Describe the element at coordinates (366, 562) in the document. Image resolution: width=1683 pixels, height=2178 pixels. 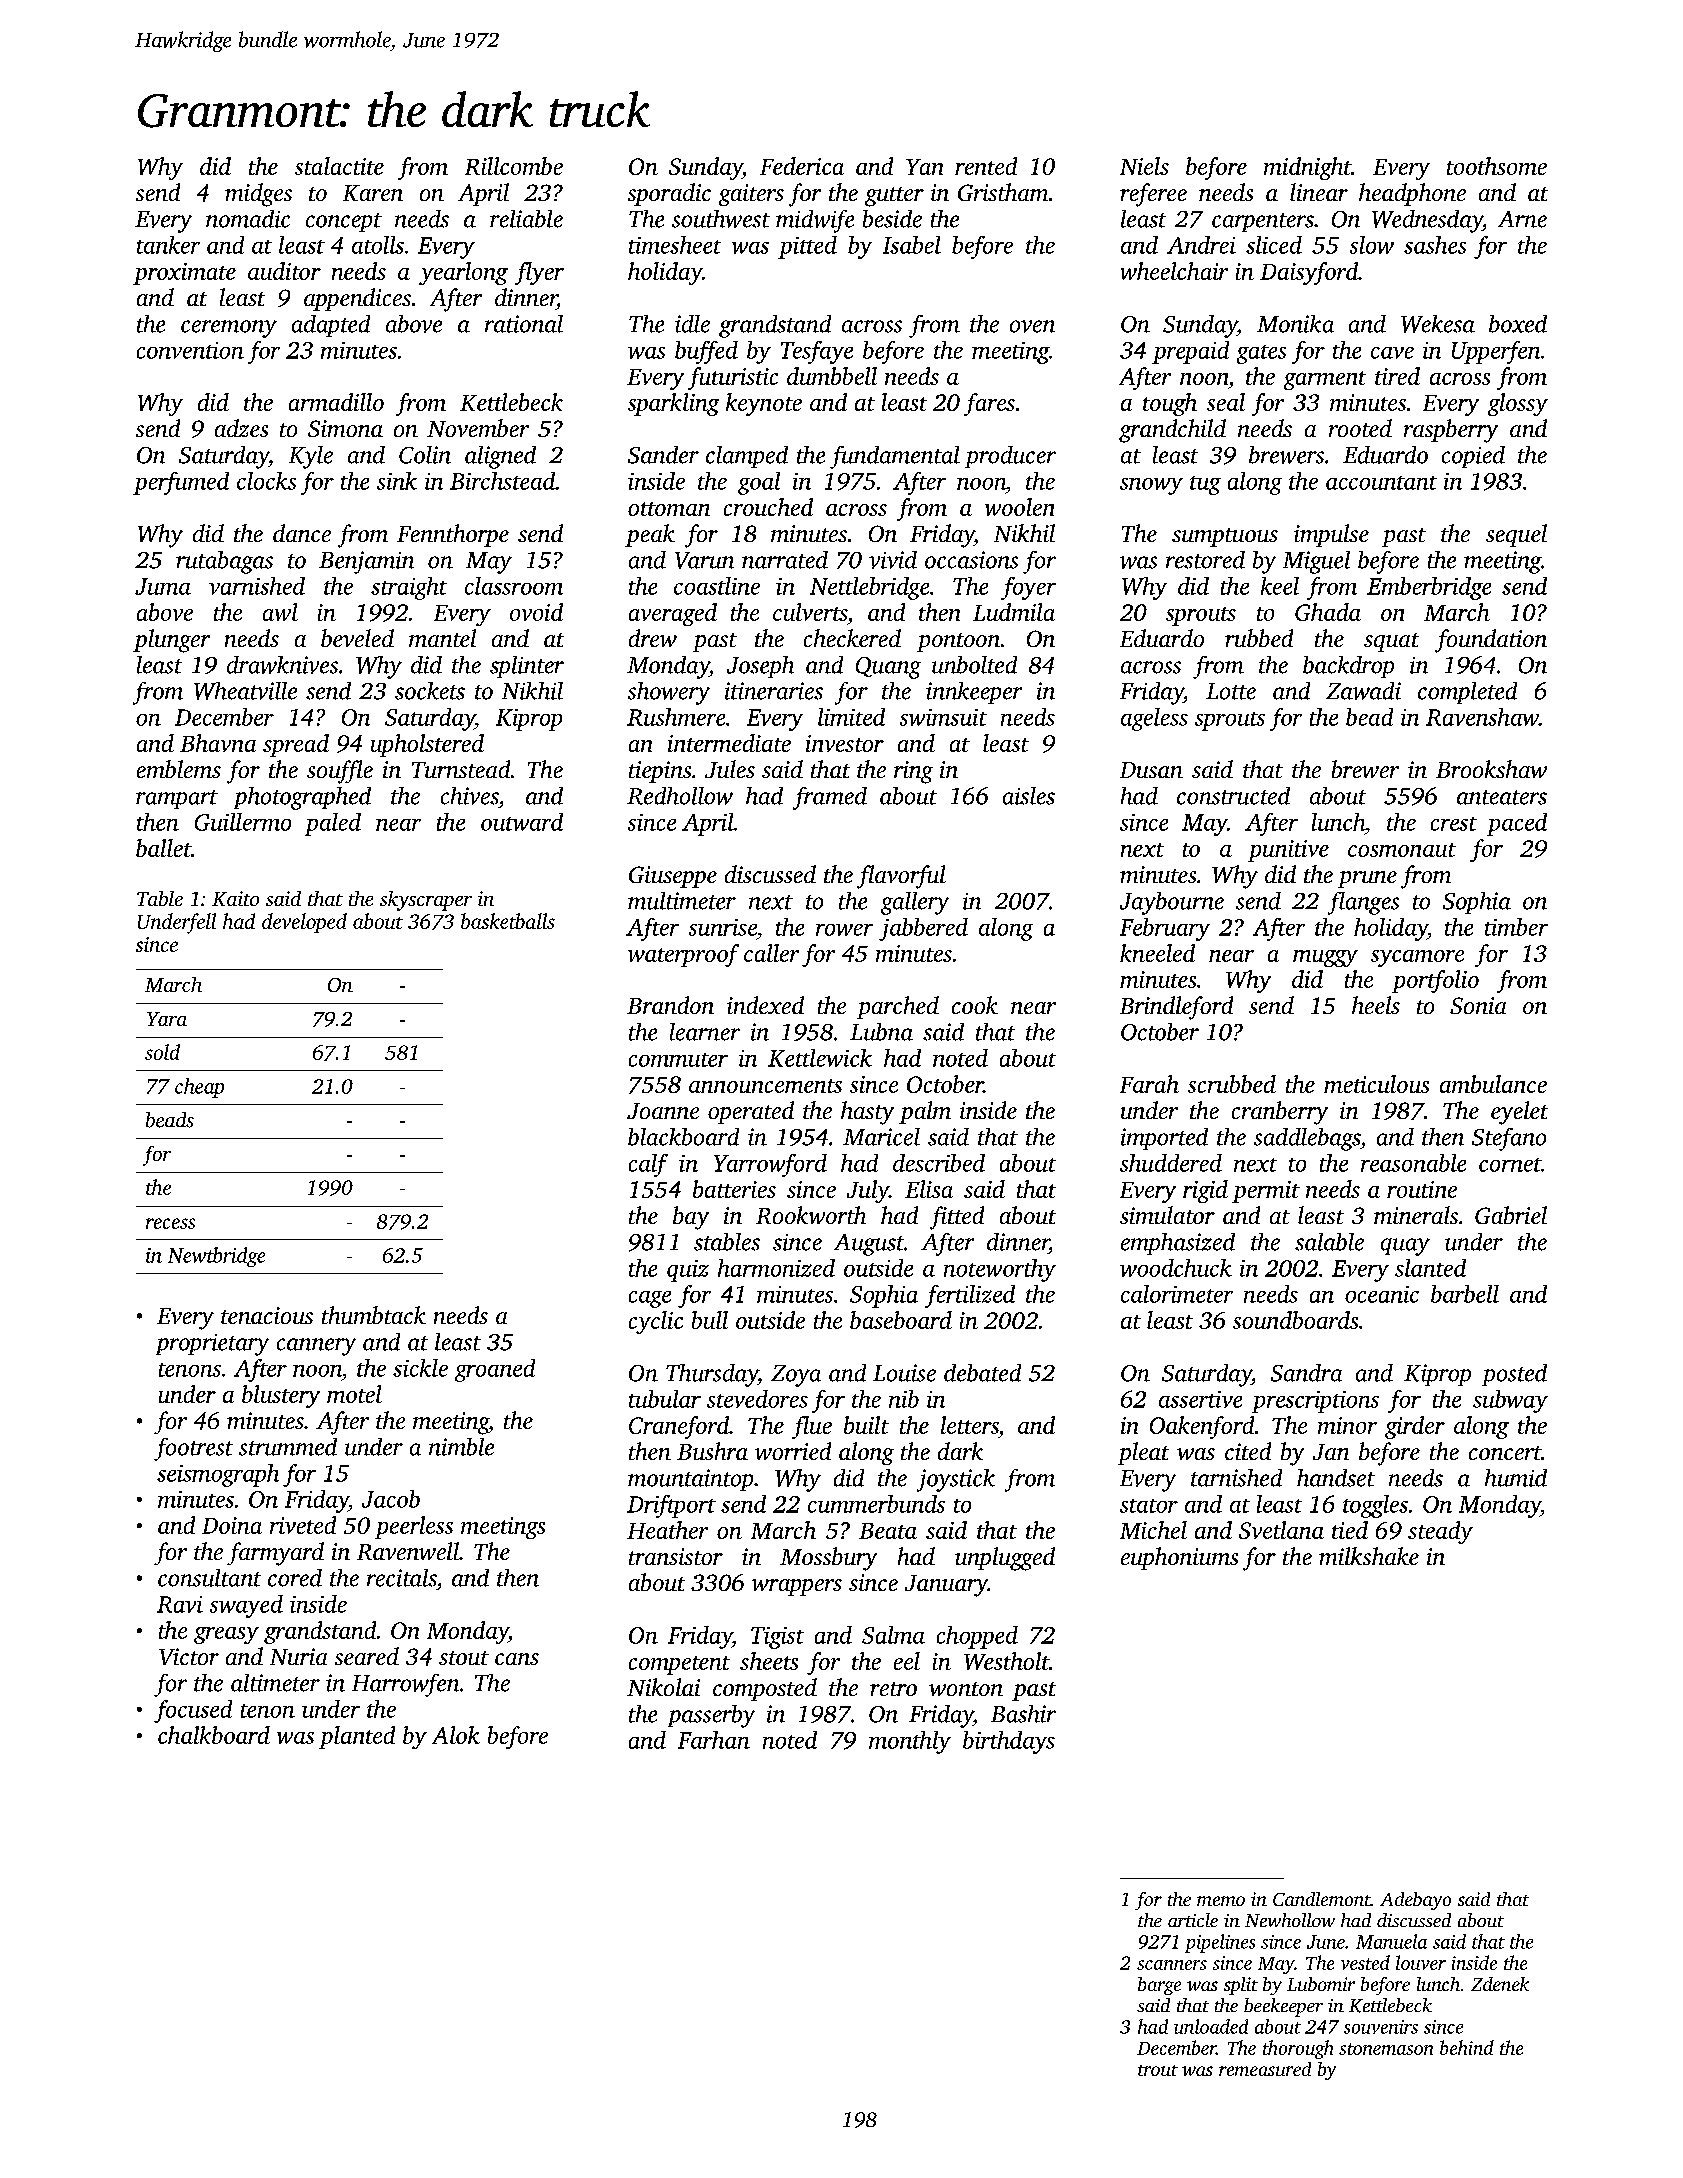
I see `Benjamin` at that location.
